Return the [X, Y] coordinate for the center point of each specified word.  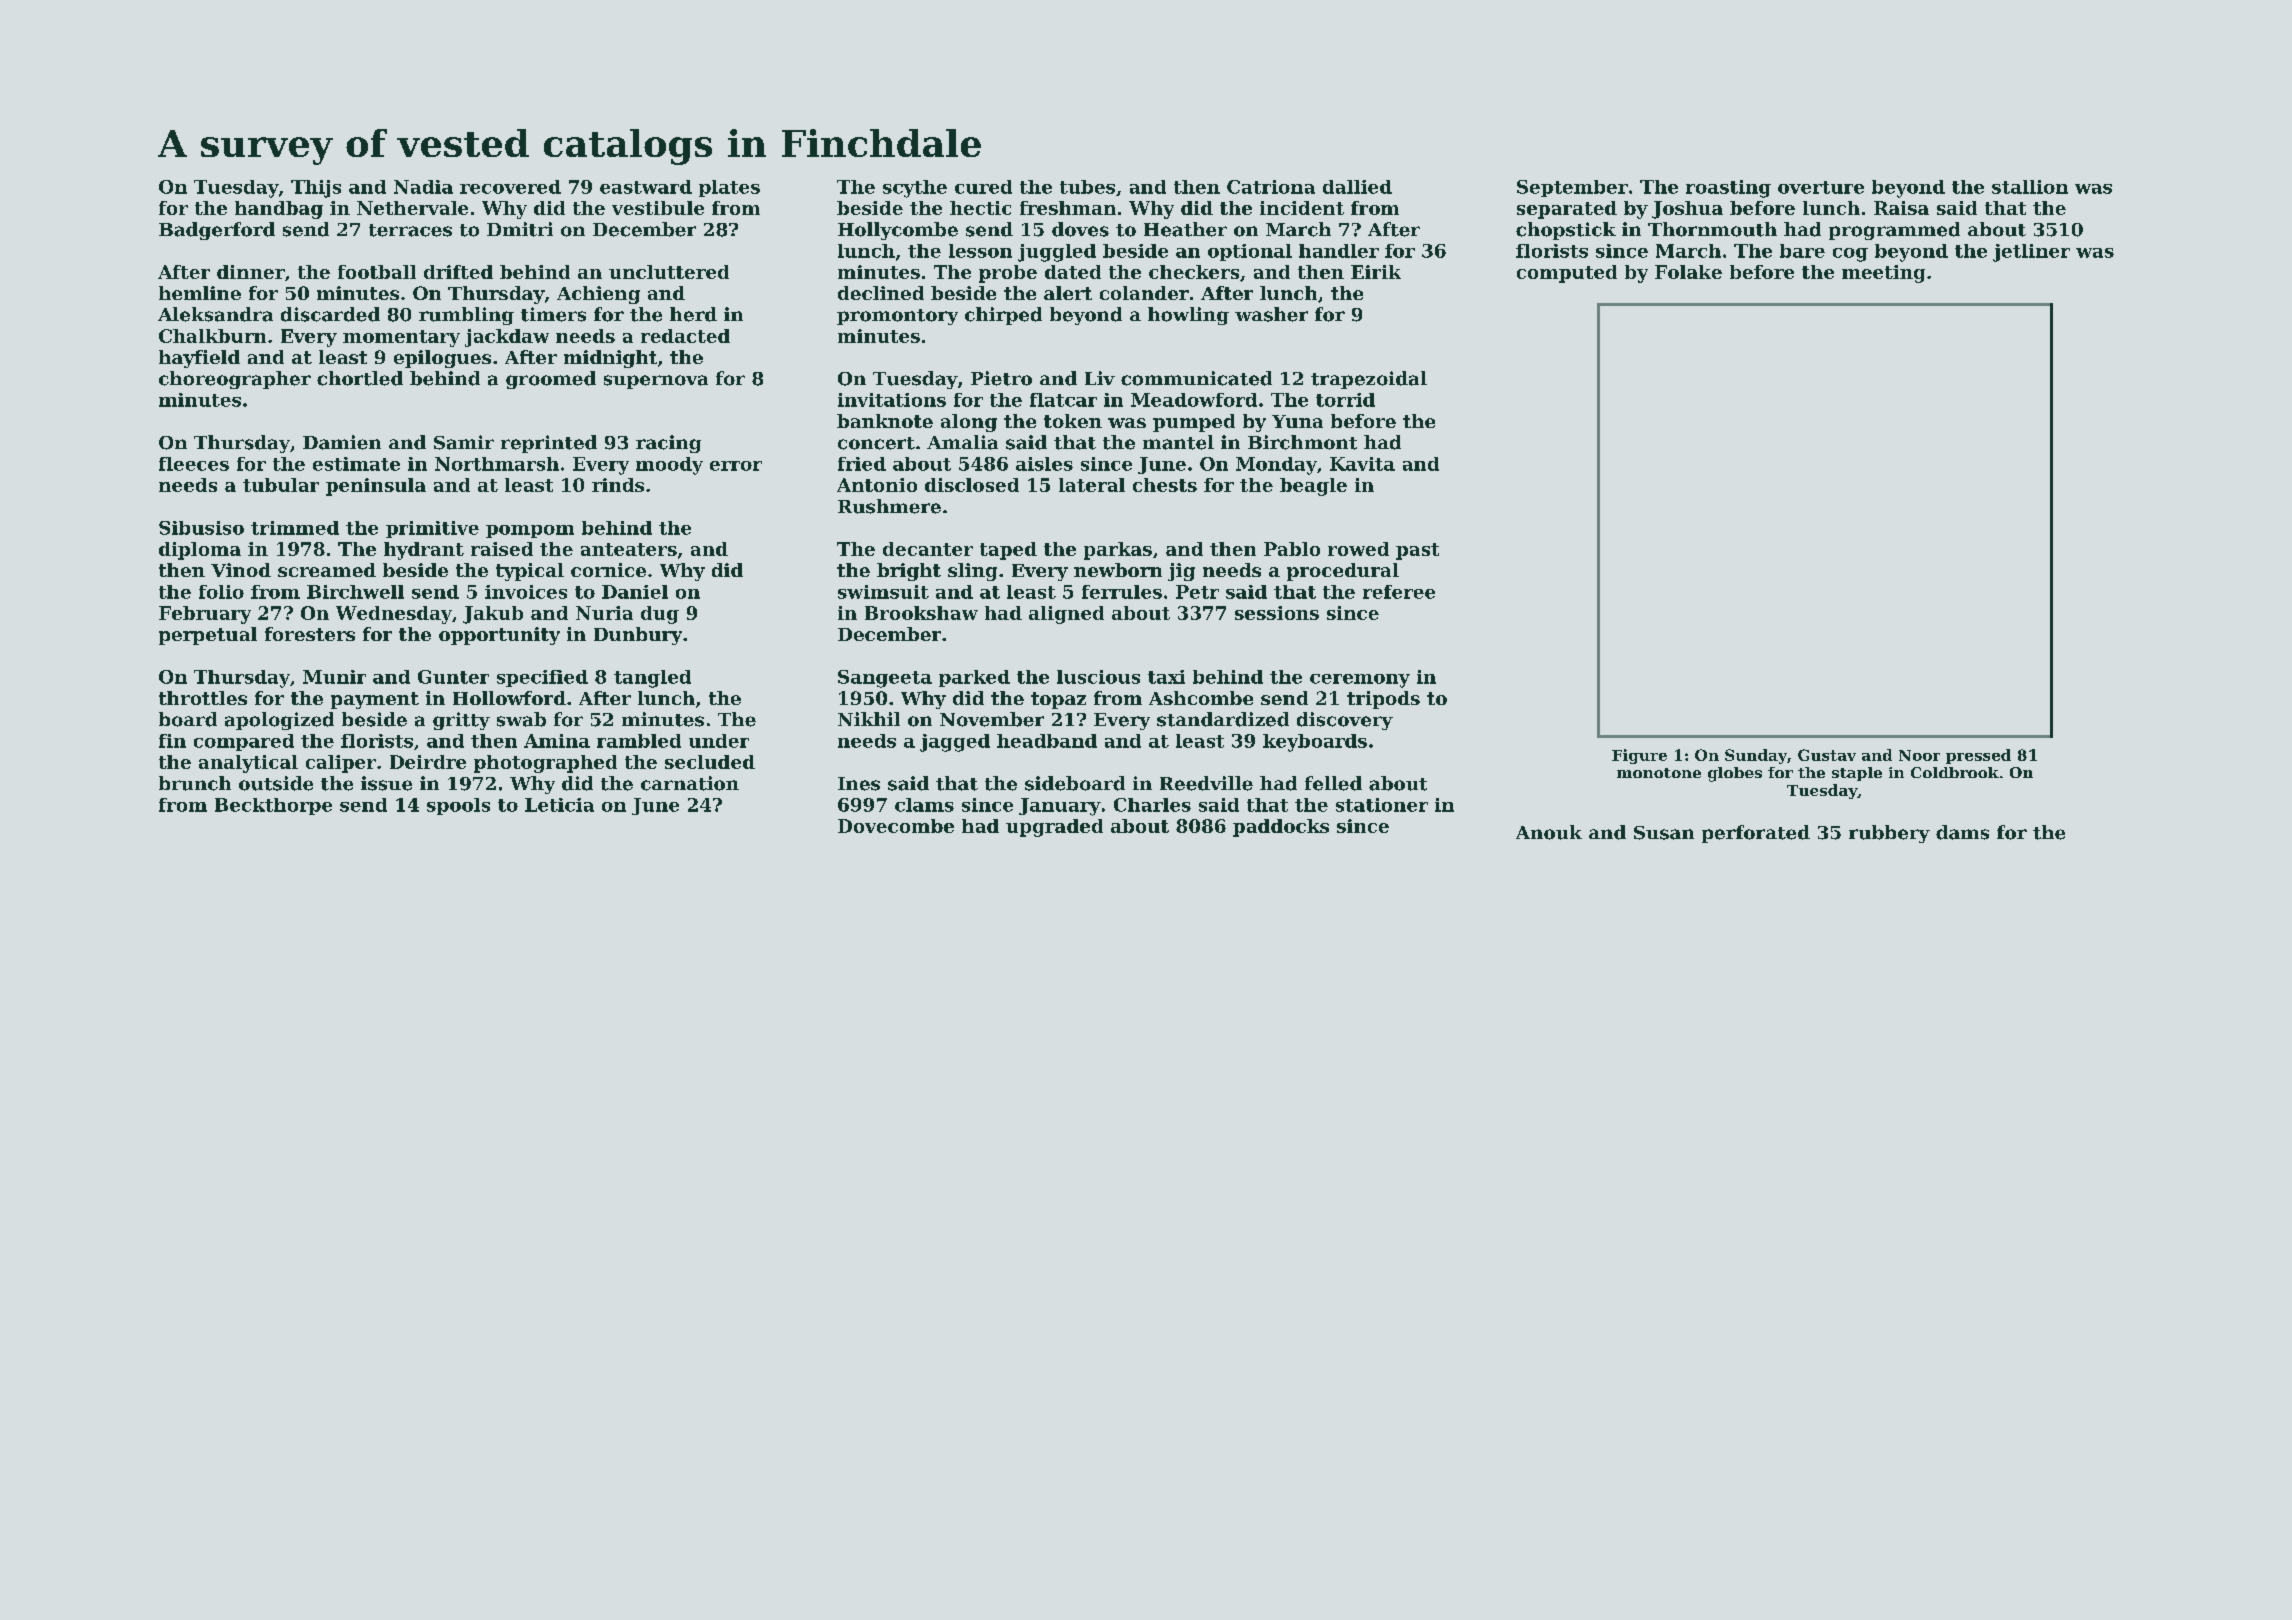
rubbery [1889, 834]
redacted [685, 336]
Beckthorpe [273, 806]
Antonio [877, 485]
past [1417, 551]
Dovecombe [896, 826]
